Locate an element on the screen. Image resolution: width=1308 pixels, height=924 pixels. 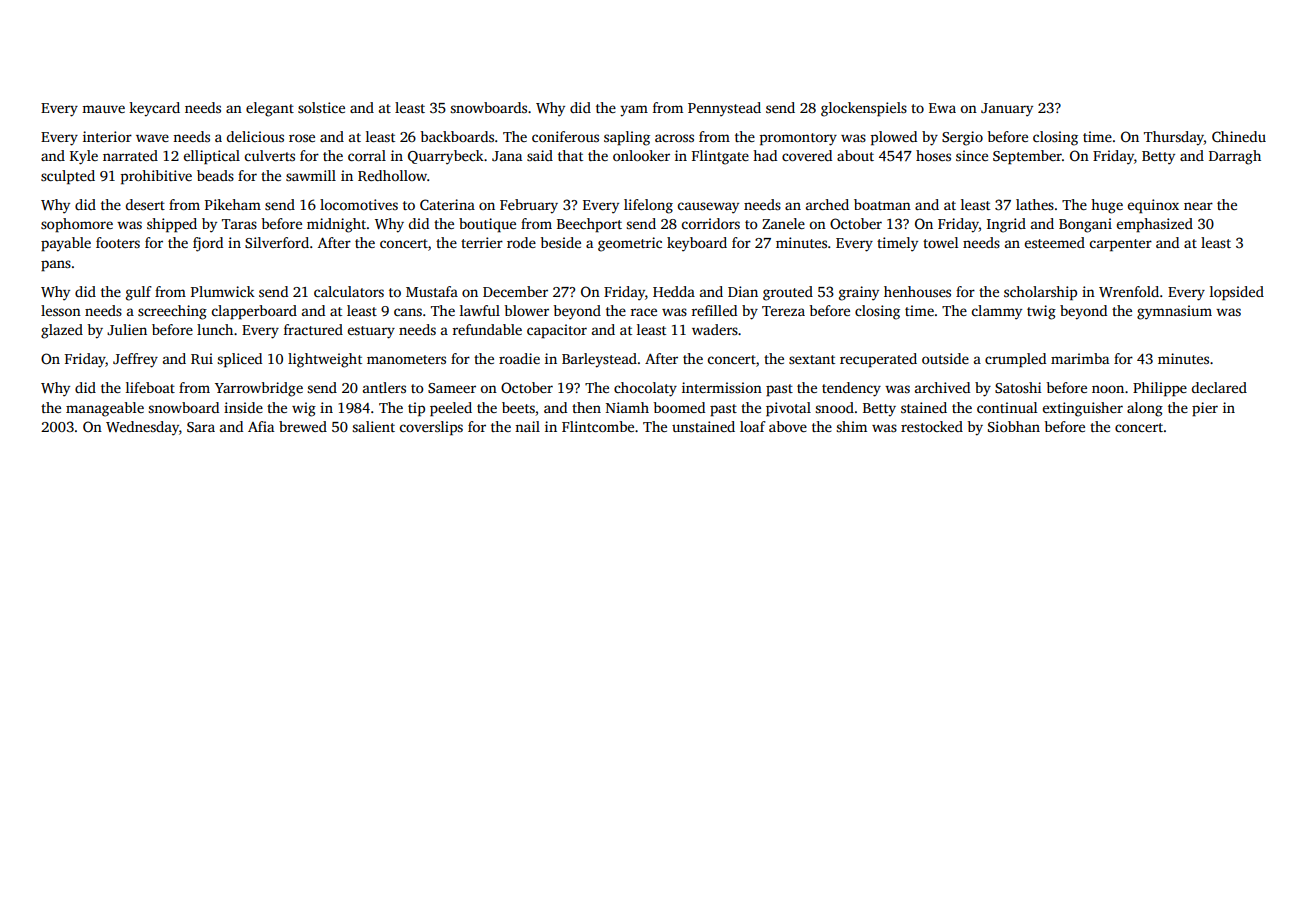
Beechport is located at coordinates (589, 225).
